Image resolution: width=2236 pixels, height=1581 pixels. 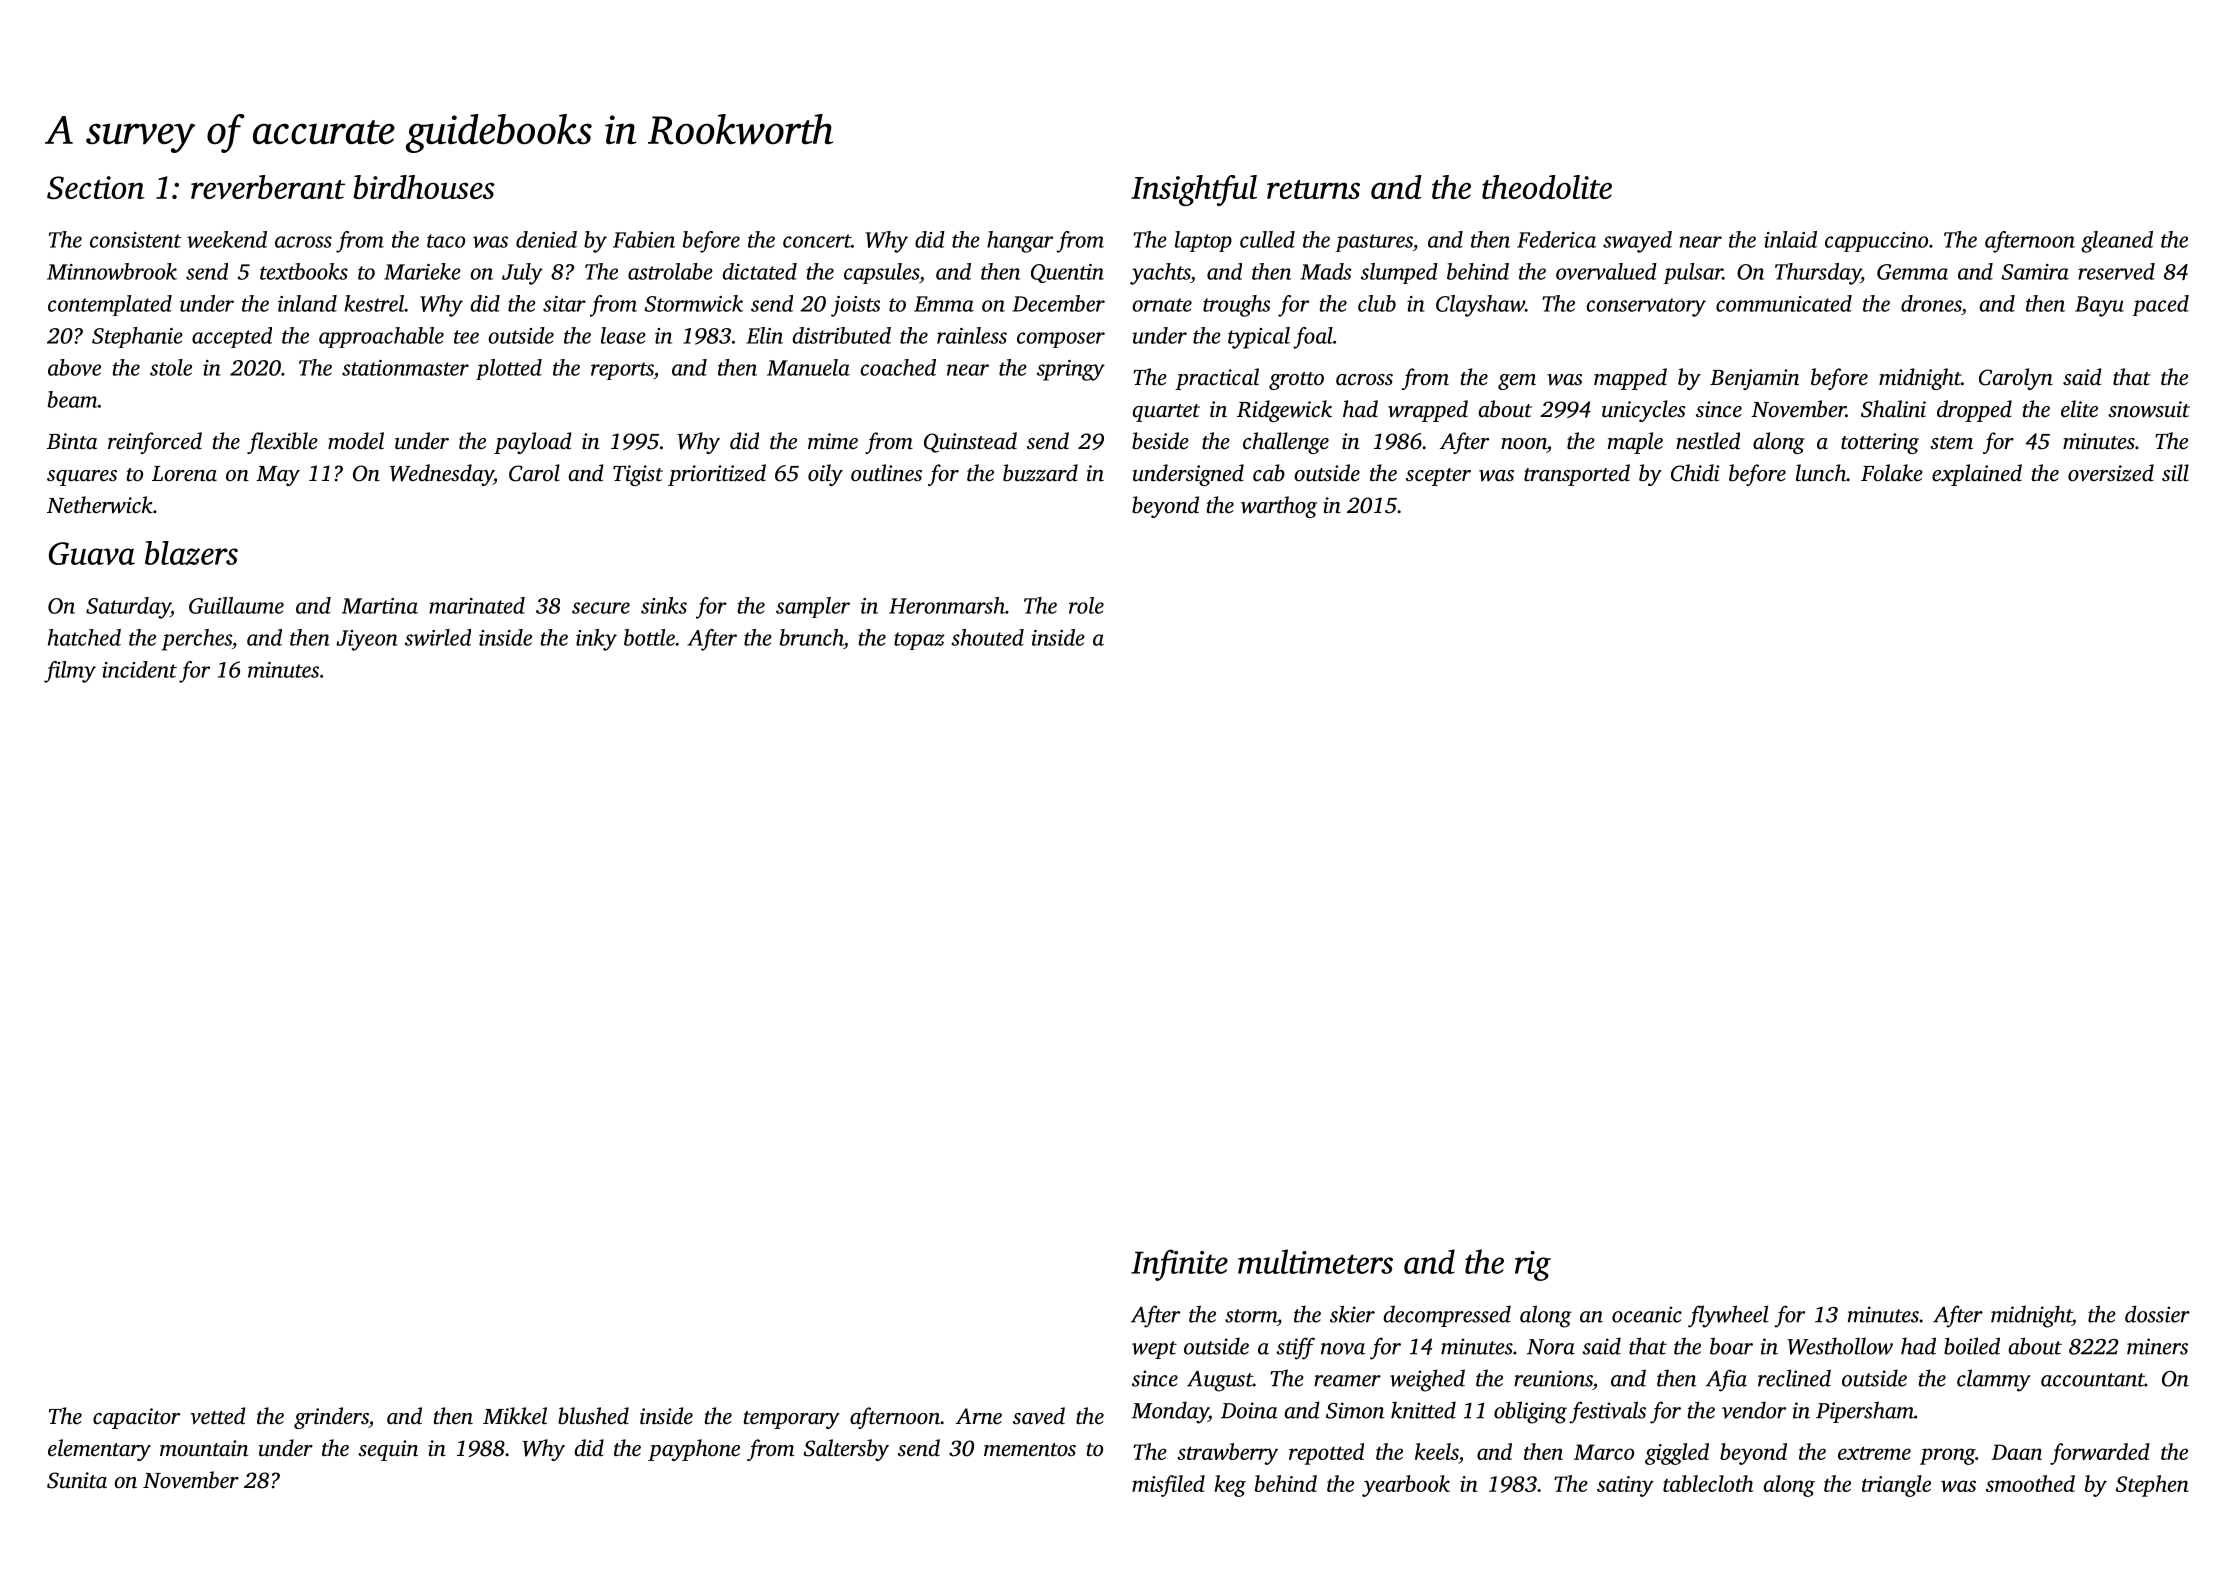 I want to click on theodolite, so click(x=1547, y=187).
